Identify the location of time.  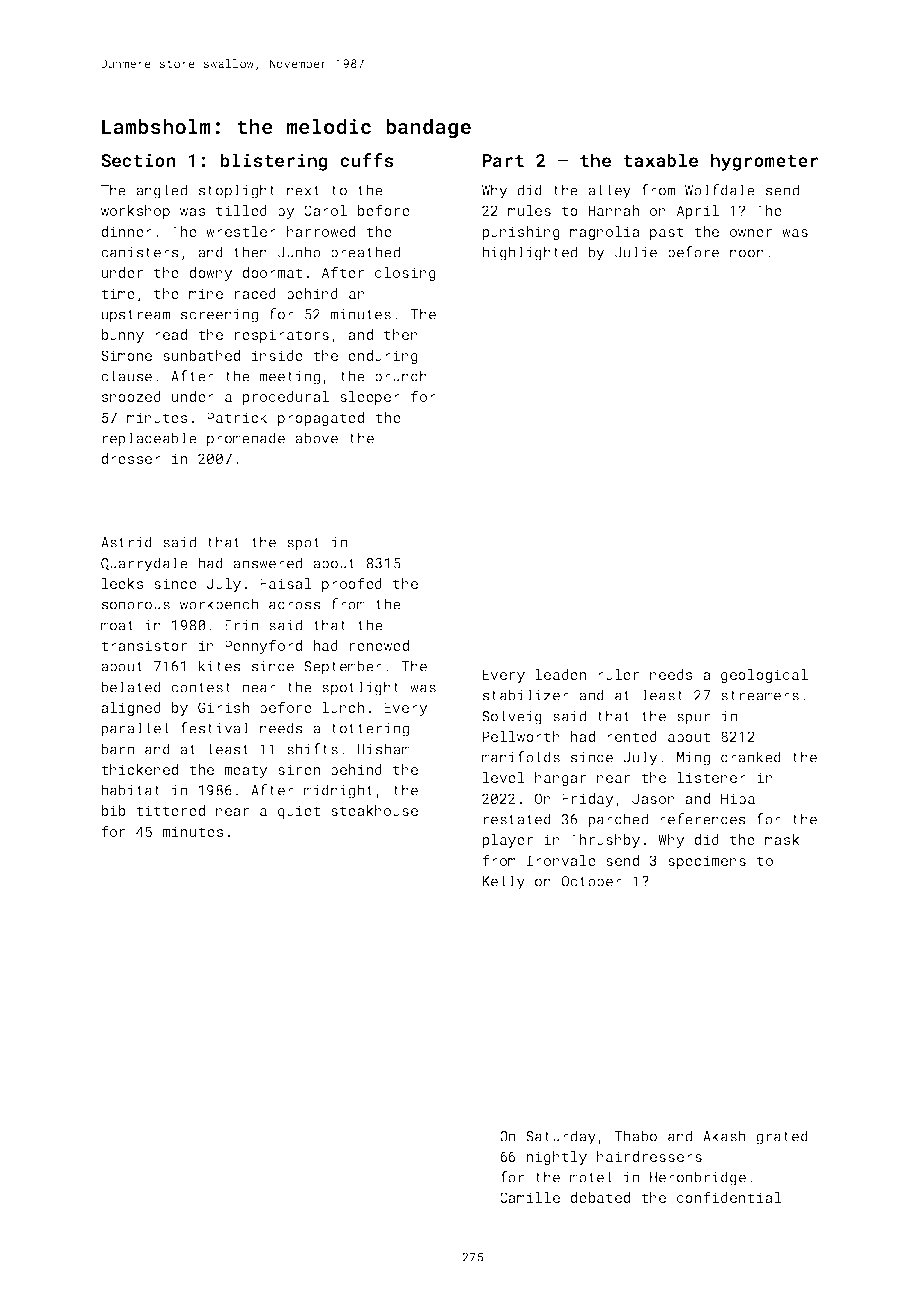
(118, 293).
